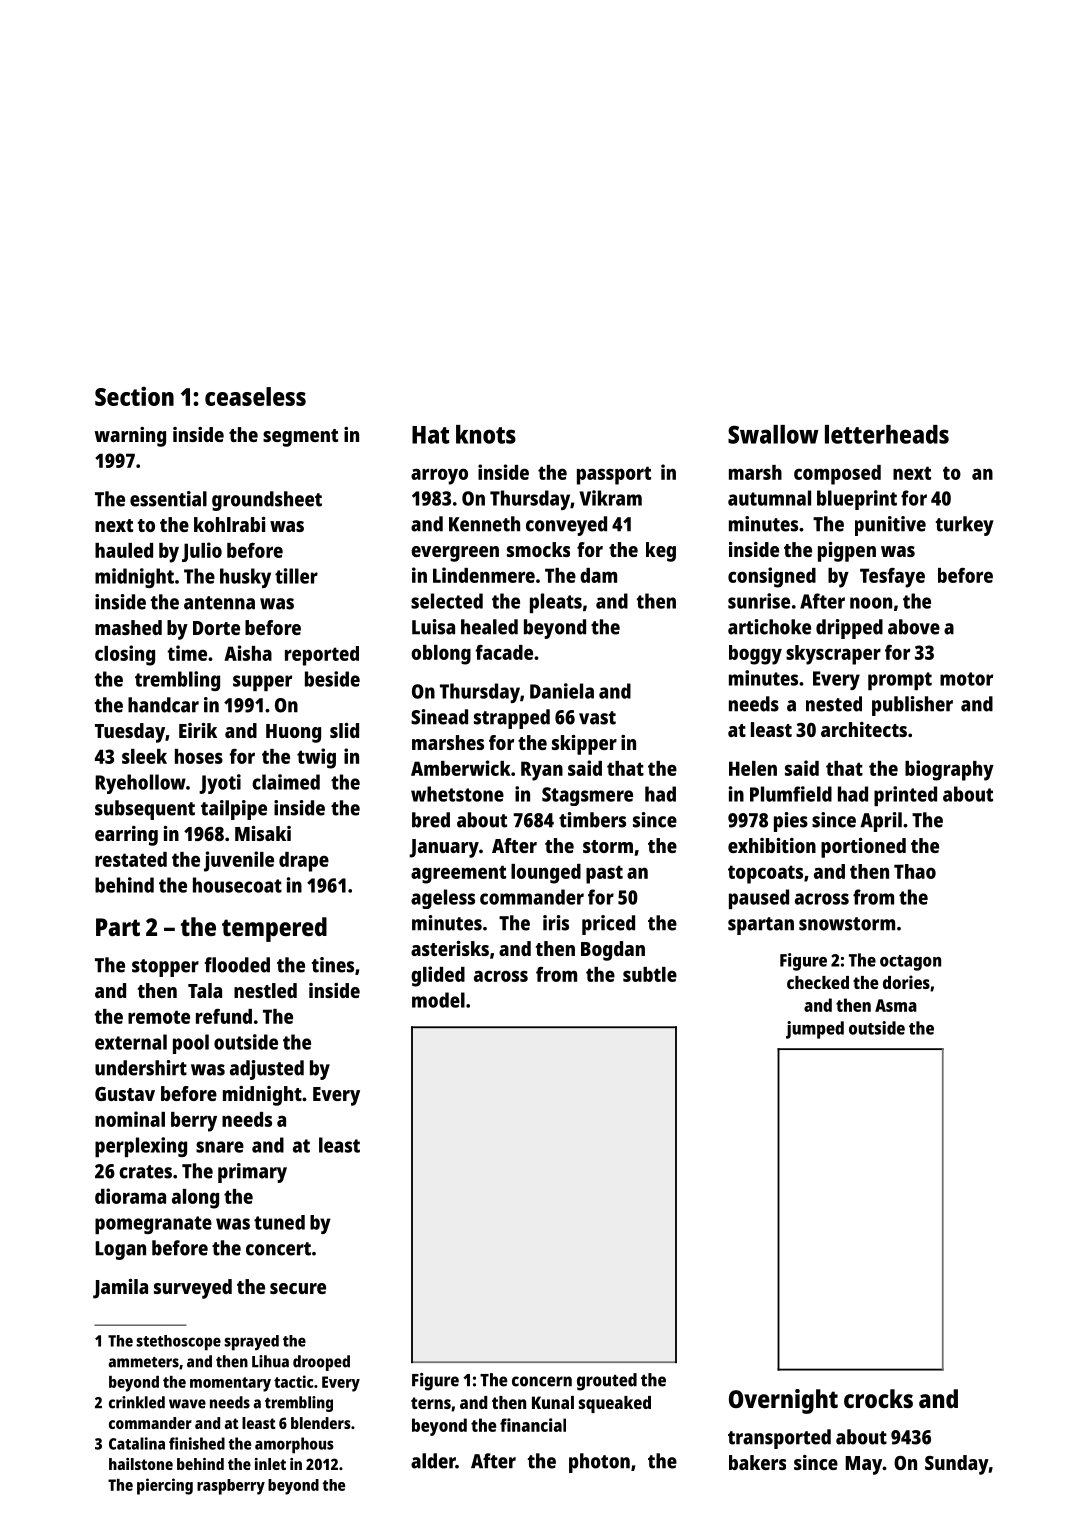 The width and height of the screenshot is (1088, 1539). I want to click on keg, so click(661, 552).
